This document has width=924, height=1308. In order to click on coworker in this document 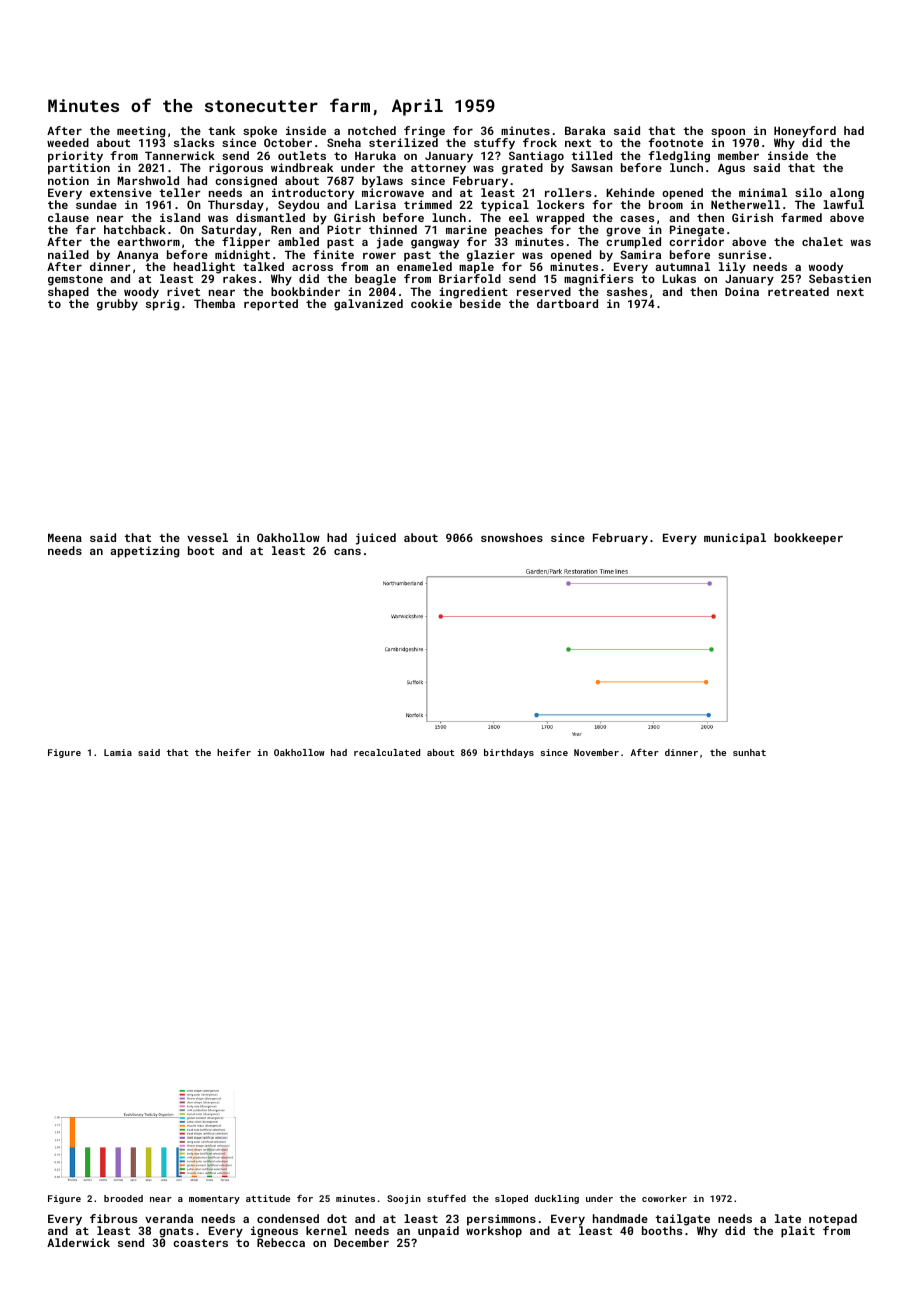, I will do `click(664, 1198)`.
